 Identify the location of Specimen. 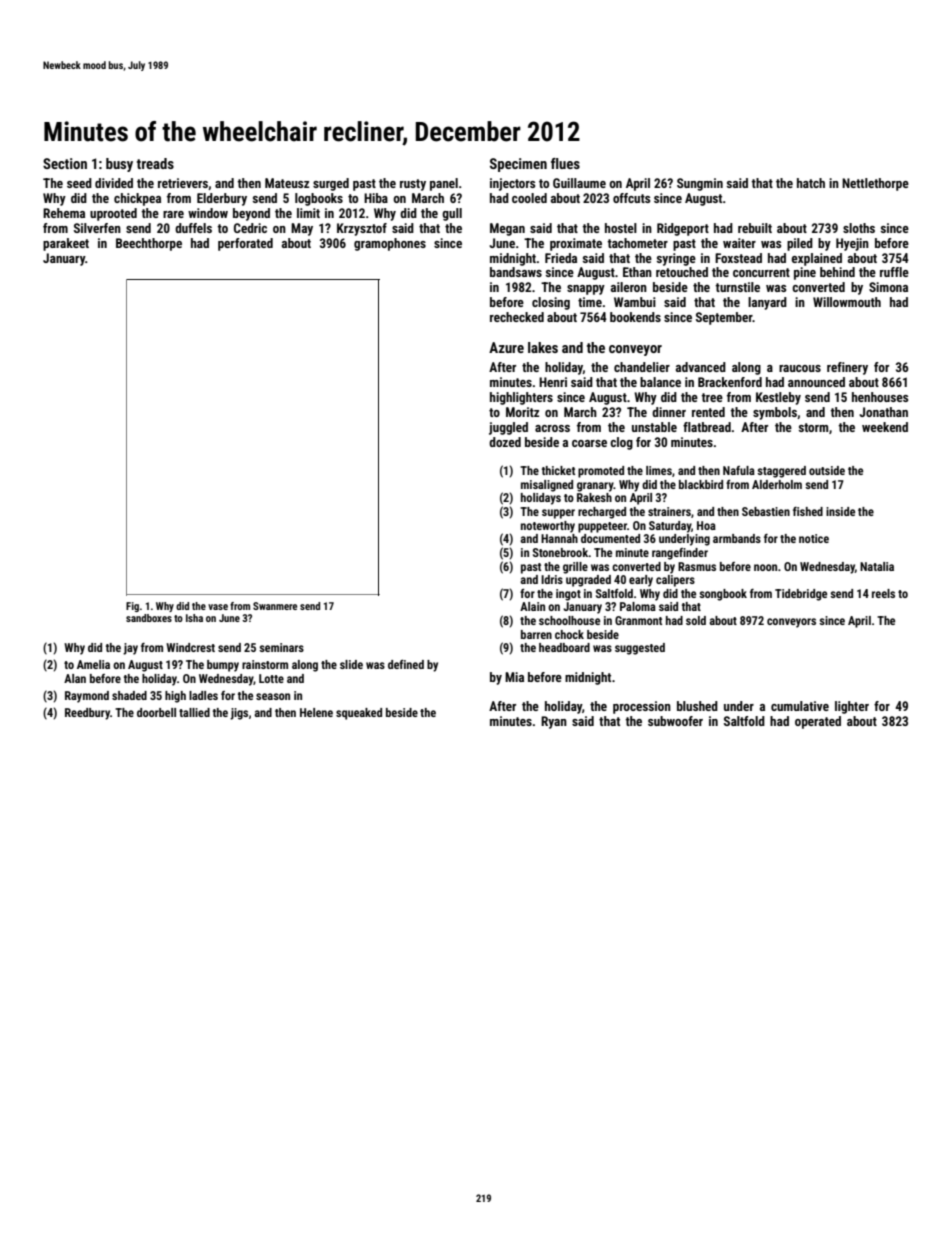
(518, 165).
